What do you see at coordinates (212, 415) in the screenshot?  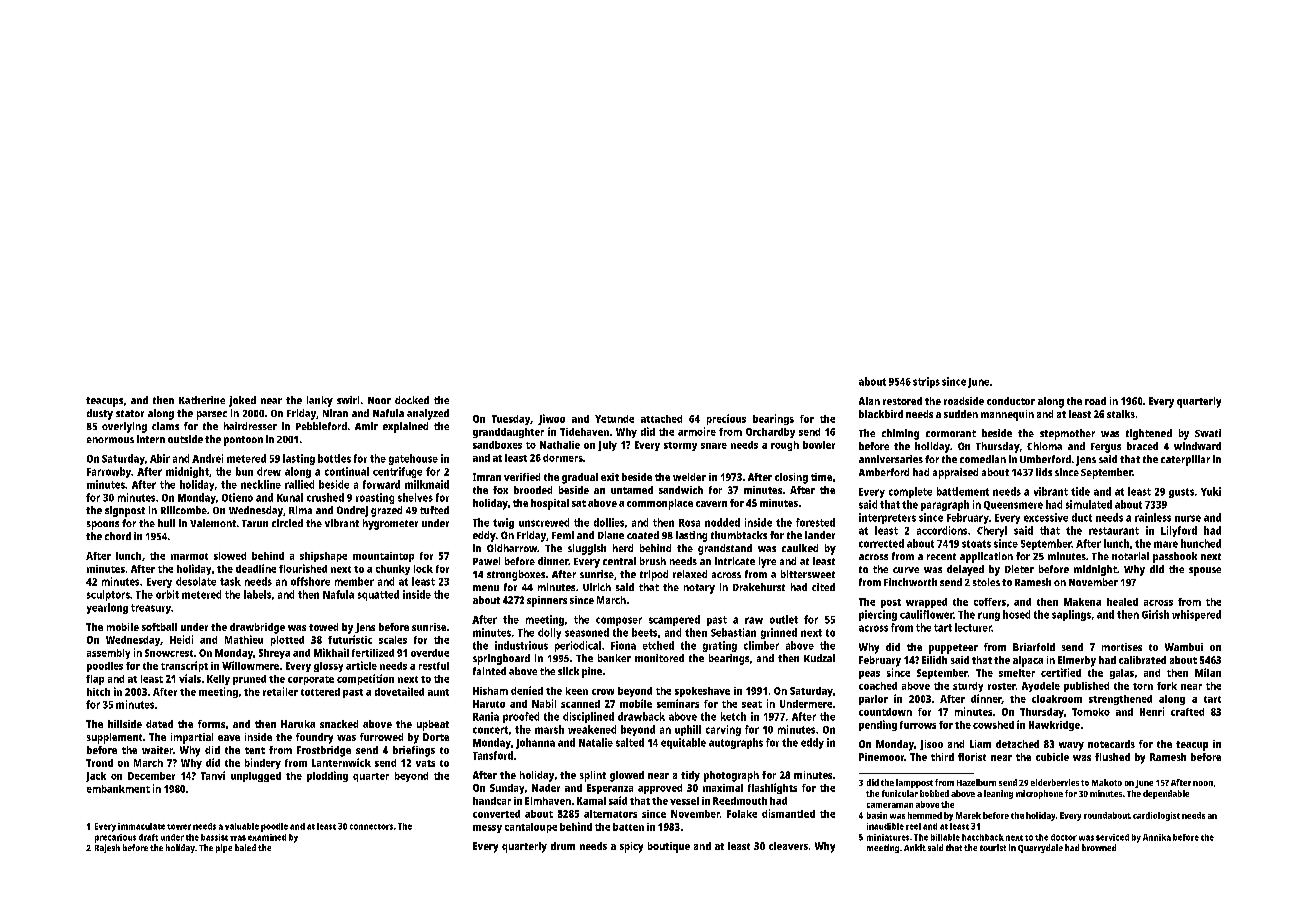 I see `parsec` at bounding box center [212, 415].
